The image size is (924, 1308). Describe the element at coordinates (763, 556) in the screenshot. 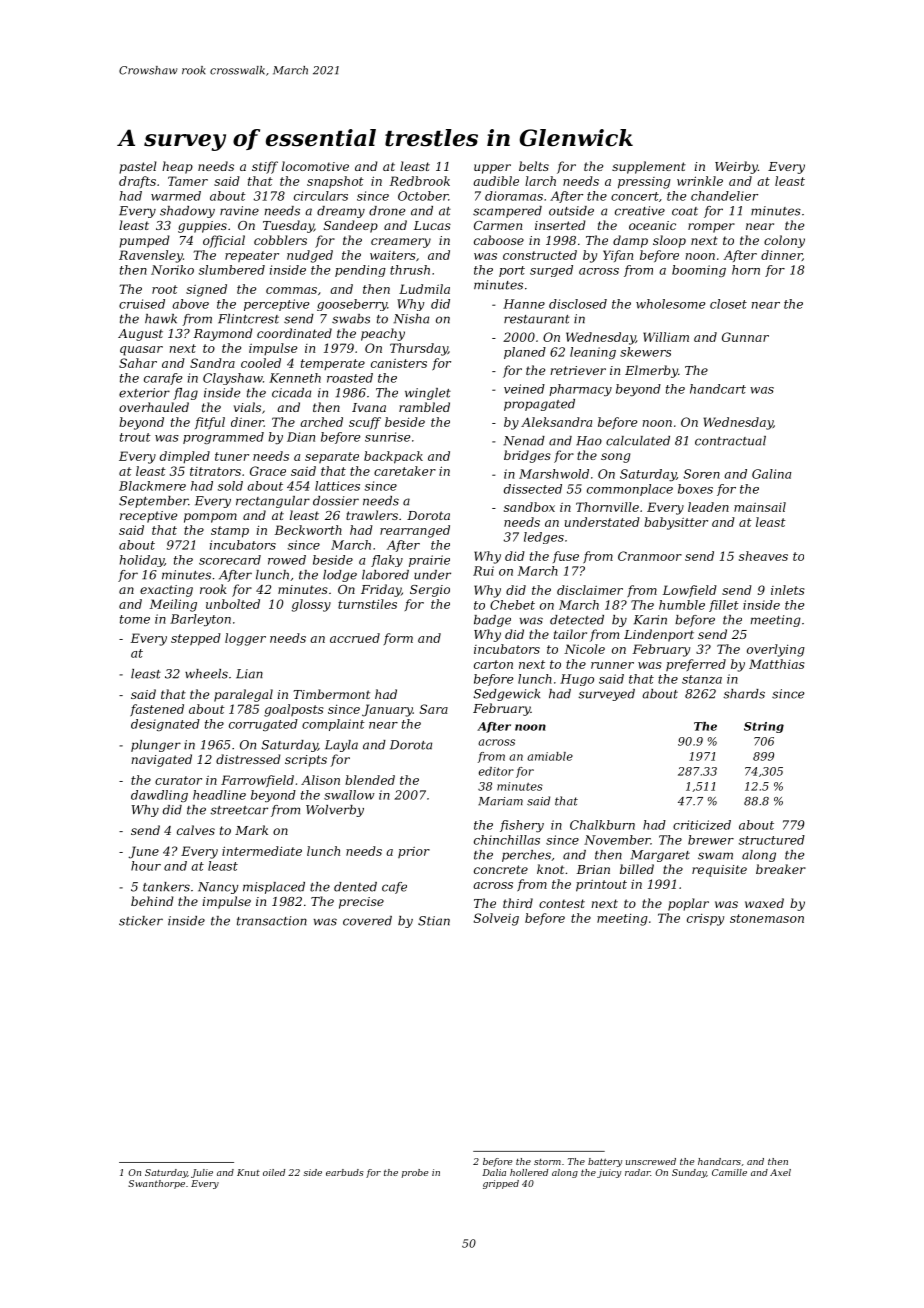

I see `sheaves` at that location.
